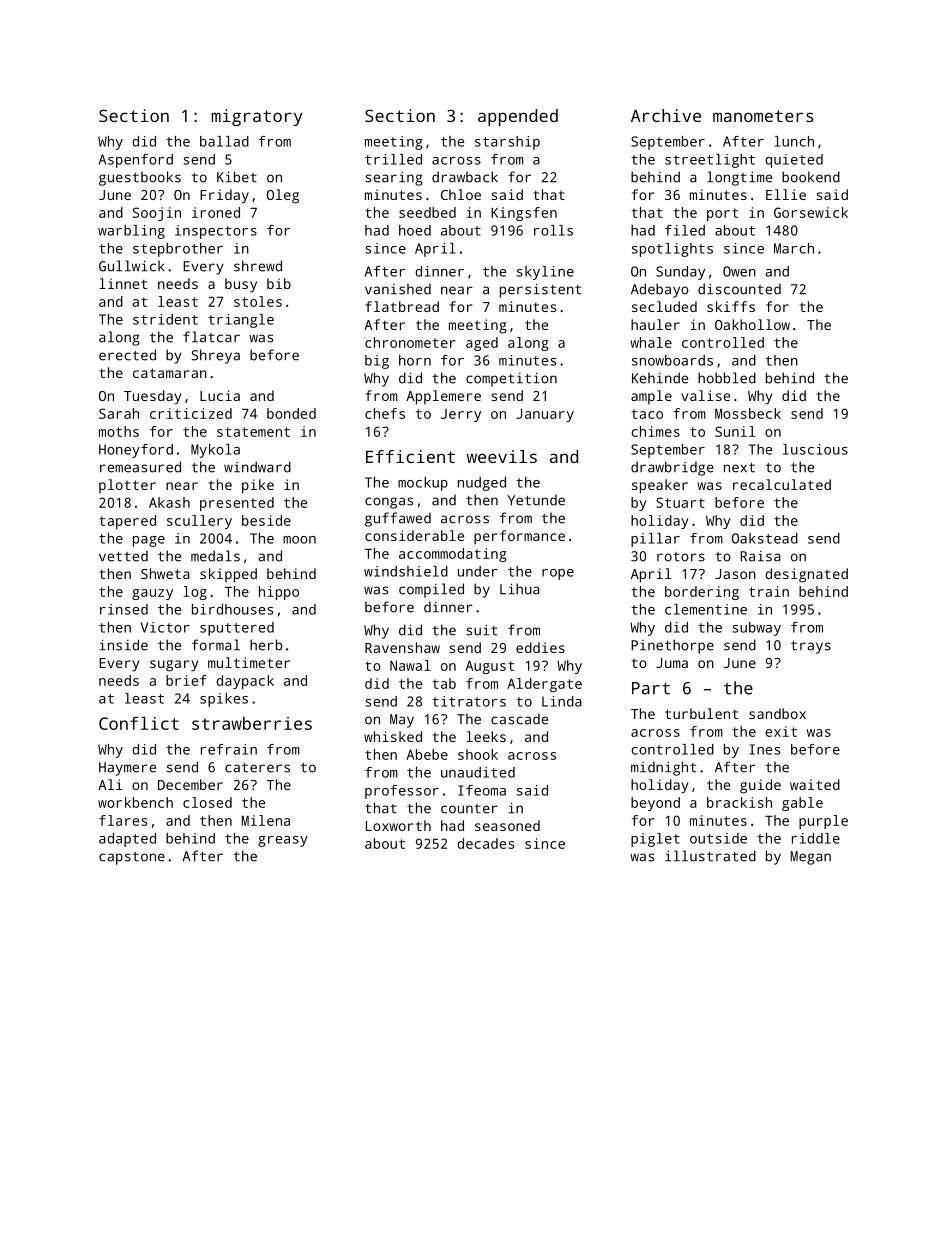  What do you see at coordinates (127, 840) in the document?
I see `adapted` at bounding box center [127, 840].
